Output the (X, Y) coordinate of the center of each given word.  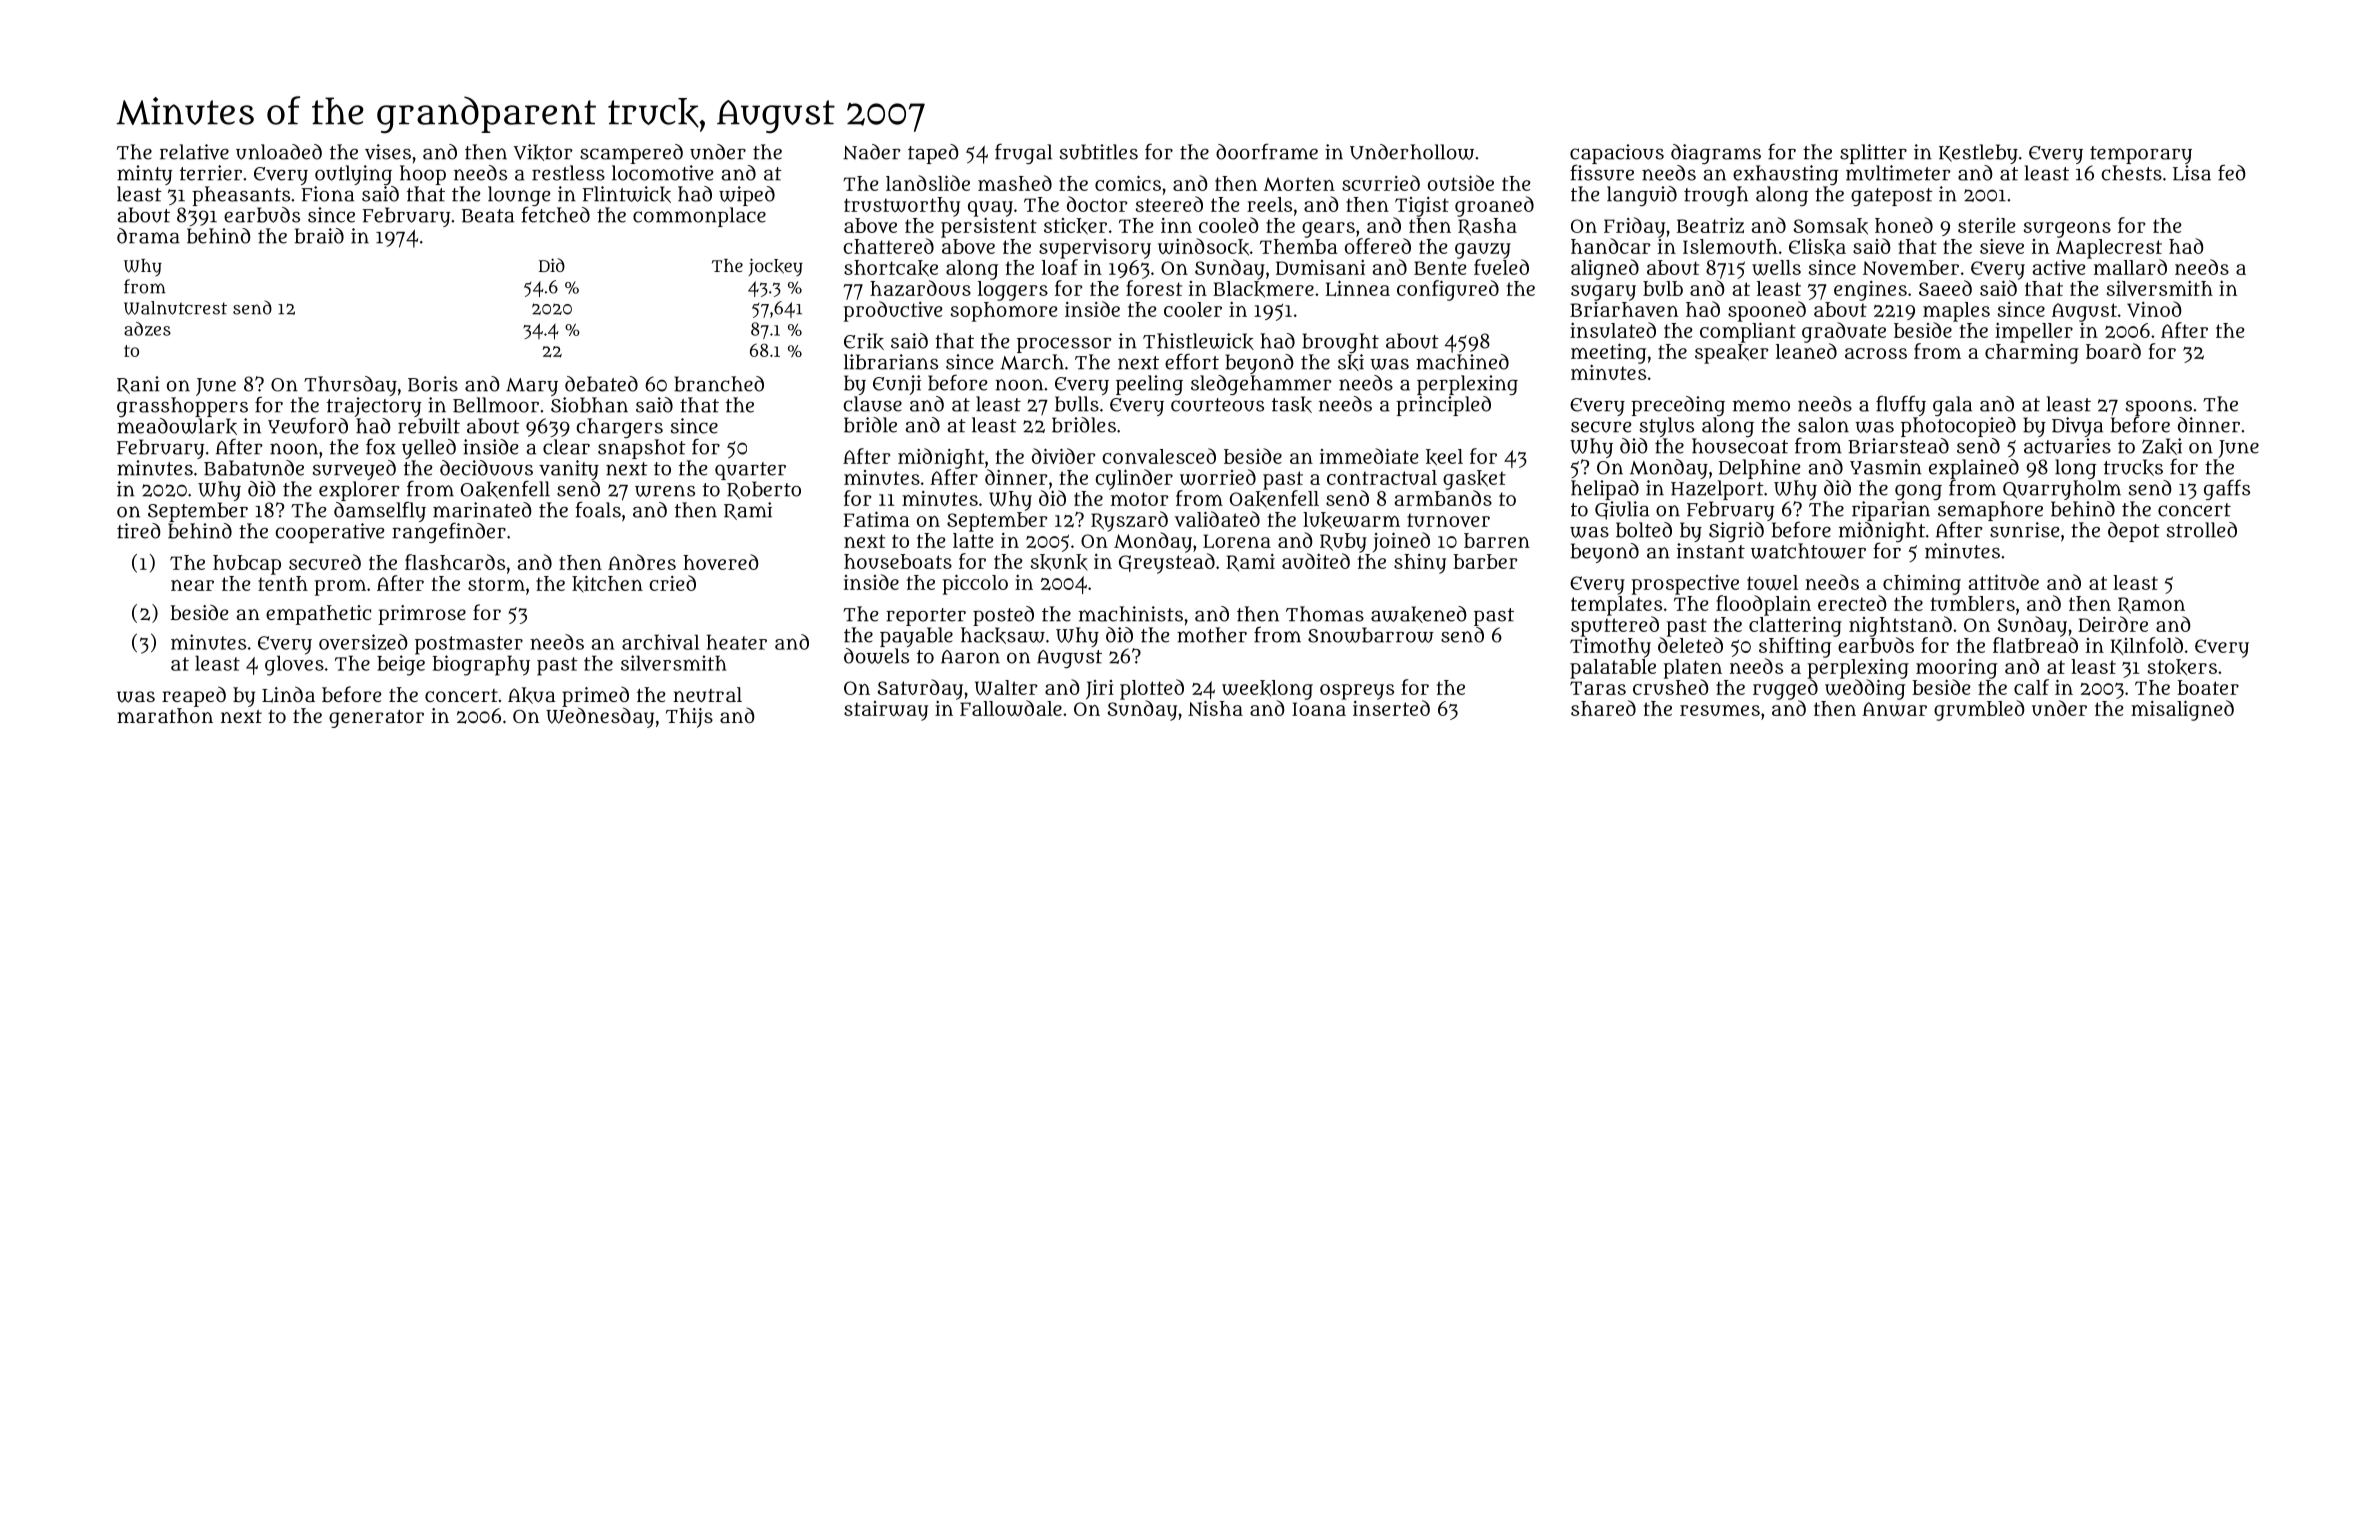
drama (148, 236)
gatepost (1892, 197)
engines (1870, 291)
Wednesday (600, 717)
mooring (1956, 669)
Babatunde (254, 468)
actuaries (2067, 446)
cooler (1193, 309)
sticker (1075, 226)
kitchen (607, 584)
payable (916, 637)
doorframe (1267, 151)
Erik (864, 341)
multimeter (1898, 173)
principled (1443, 406)
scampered (631, 154)
